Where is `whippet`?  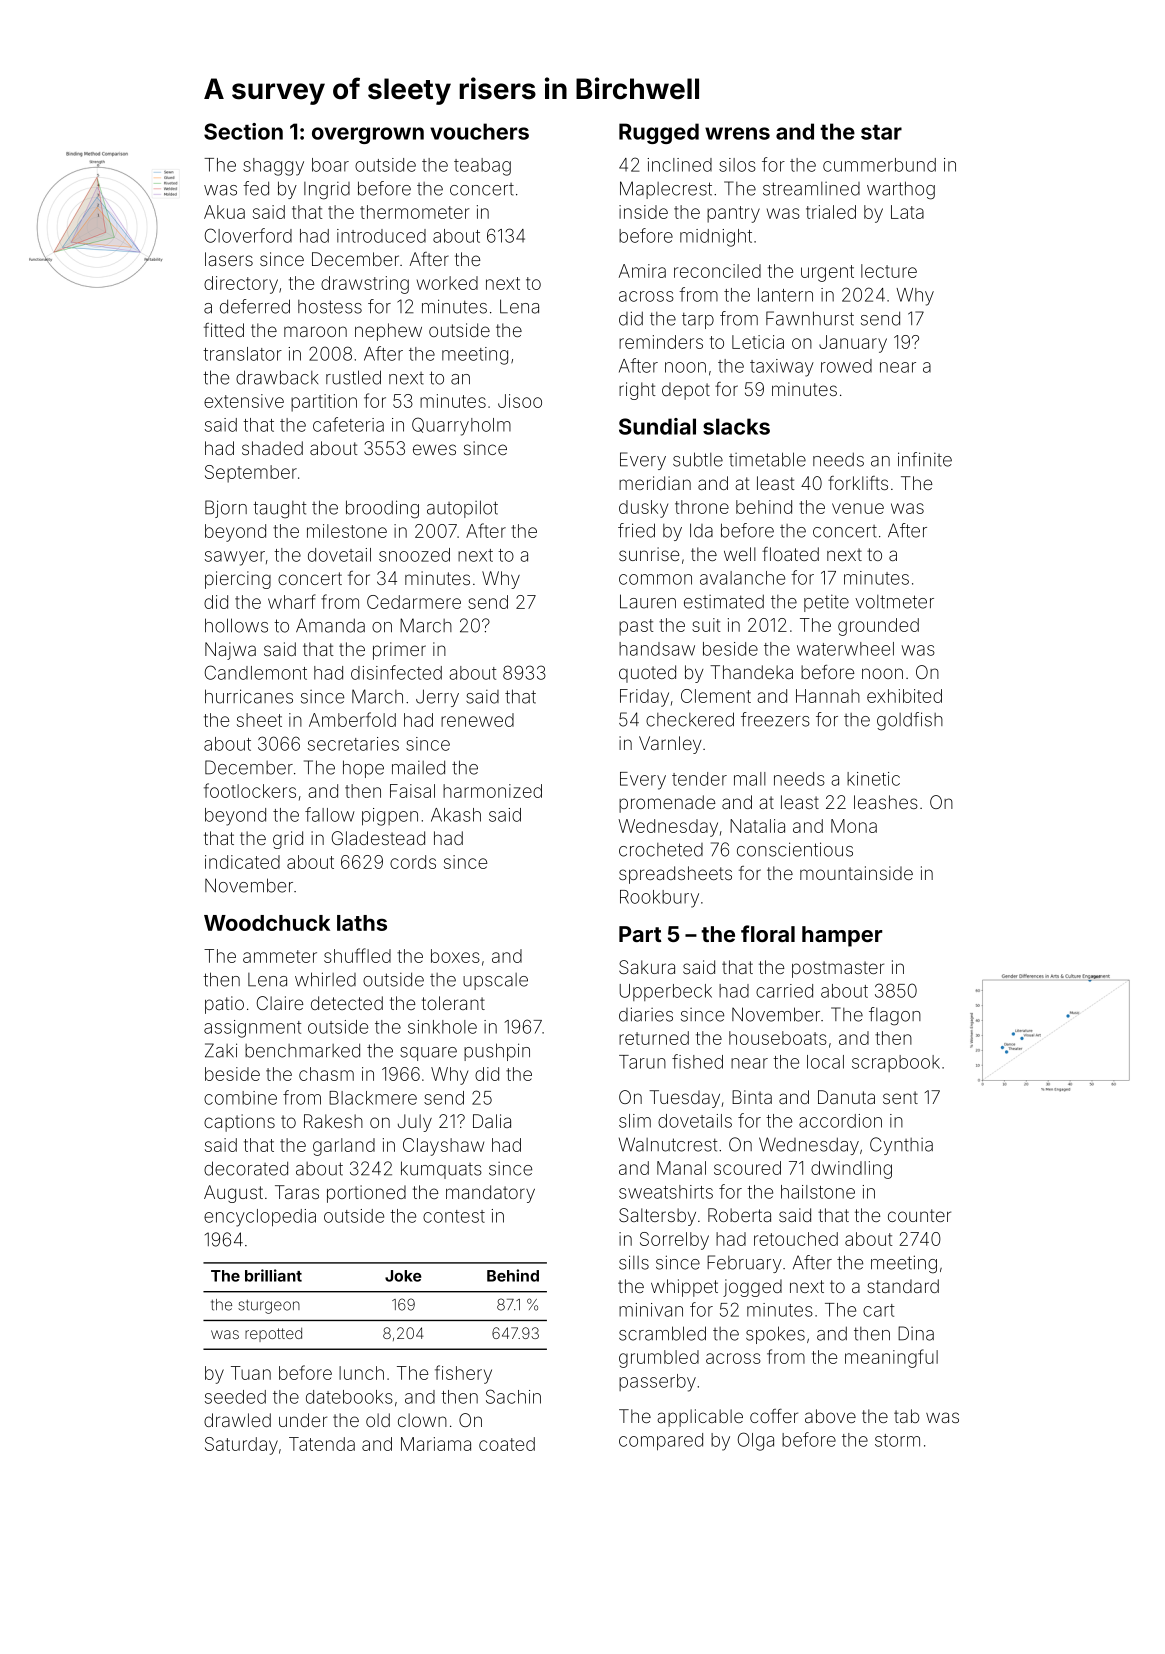
whippet is located at coordinates (684, 1288).
